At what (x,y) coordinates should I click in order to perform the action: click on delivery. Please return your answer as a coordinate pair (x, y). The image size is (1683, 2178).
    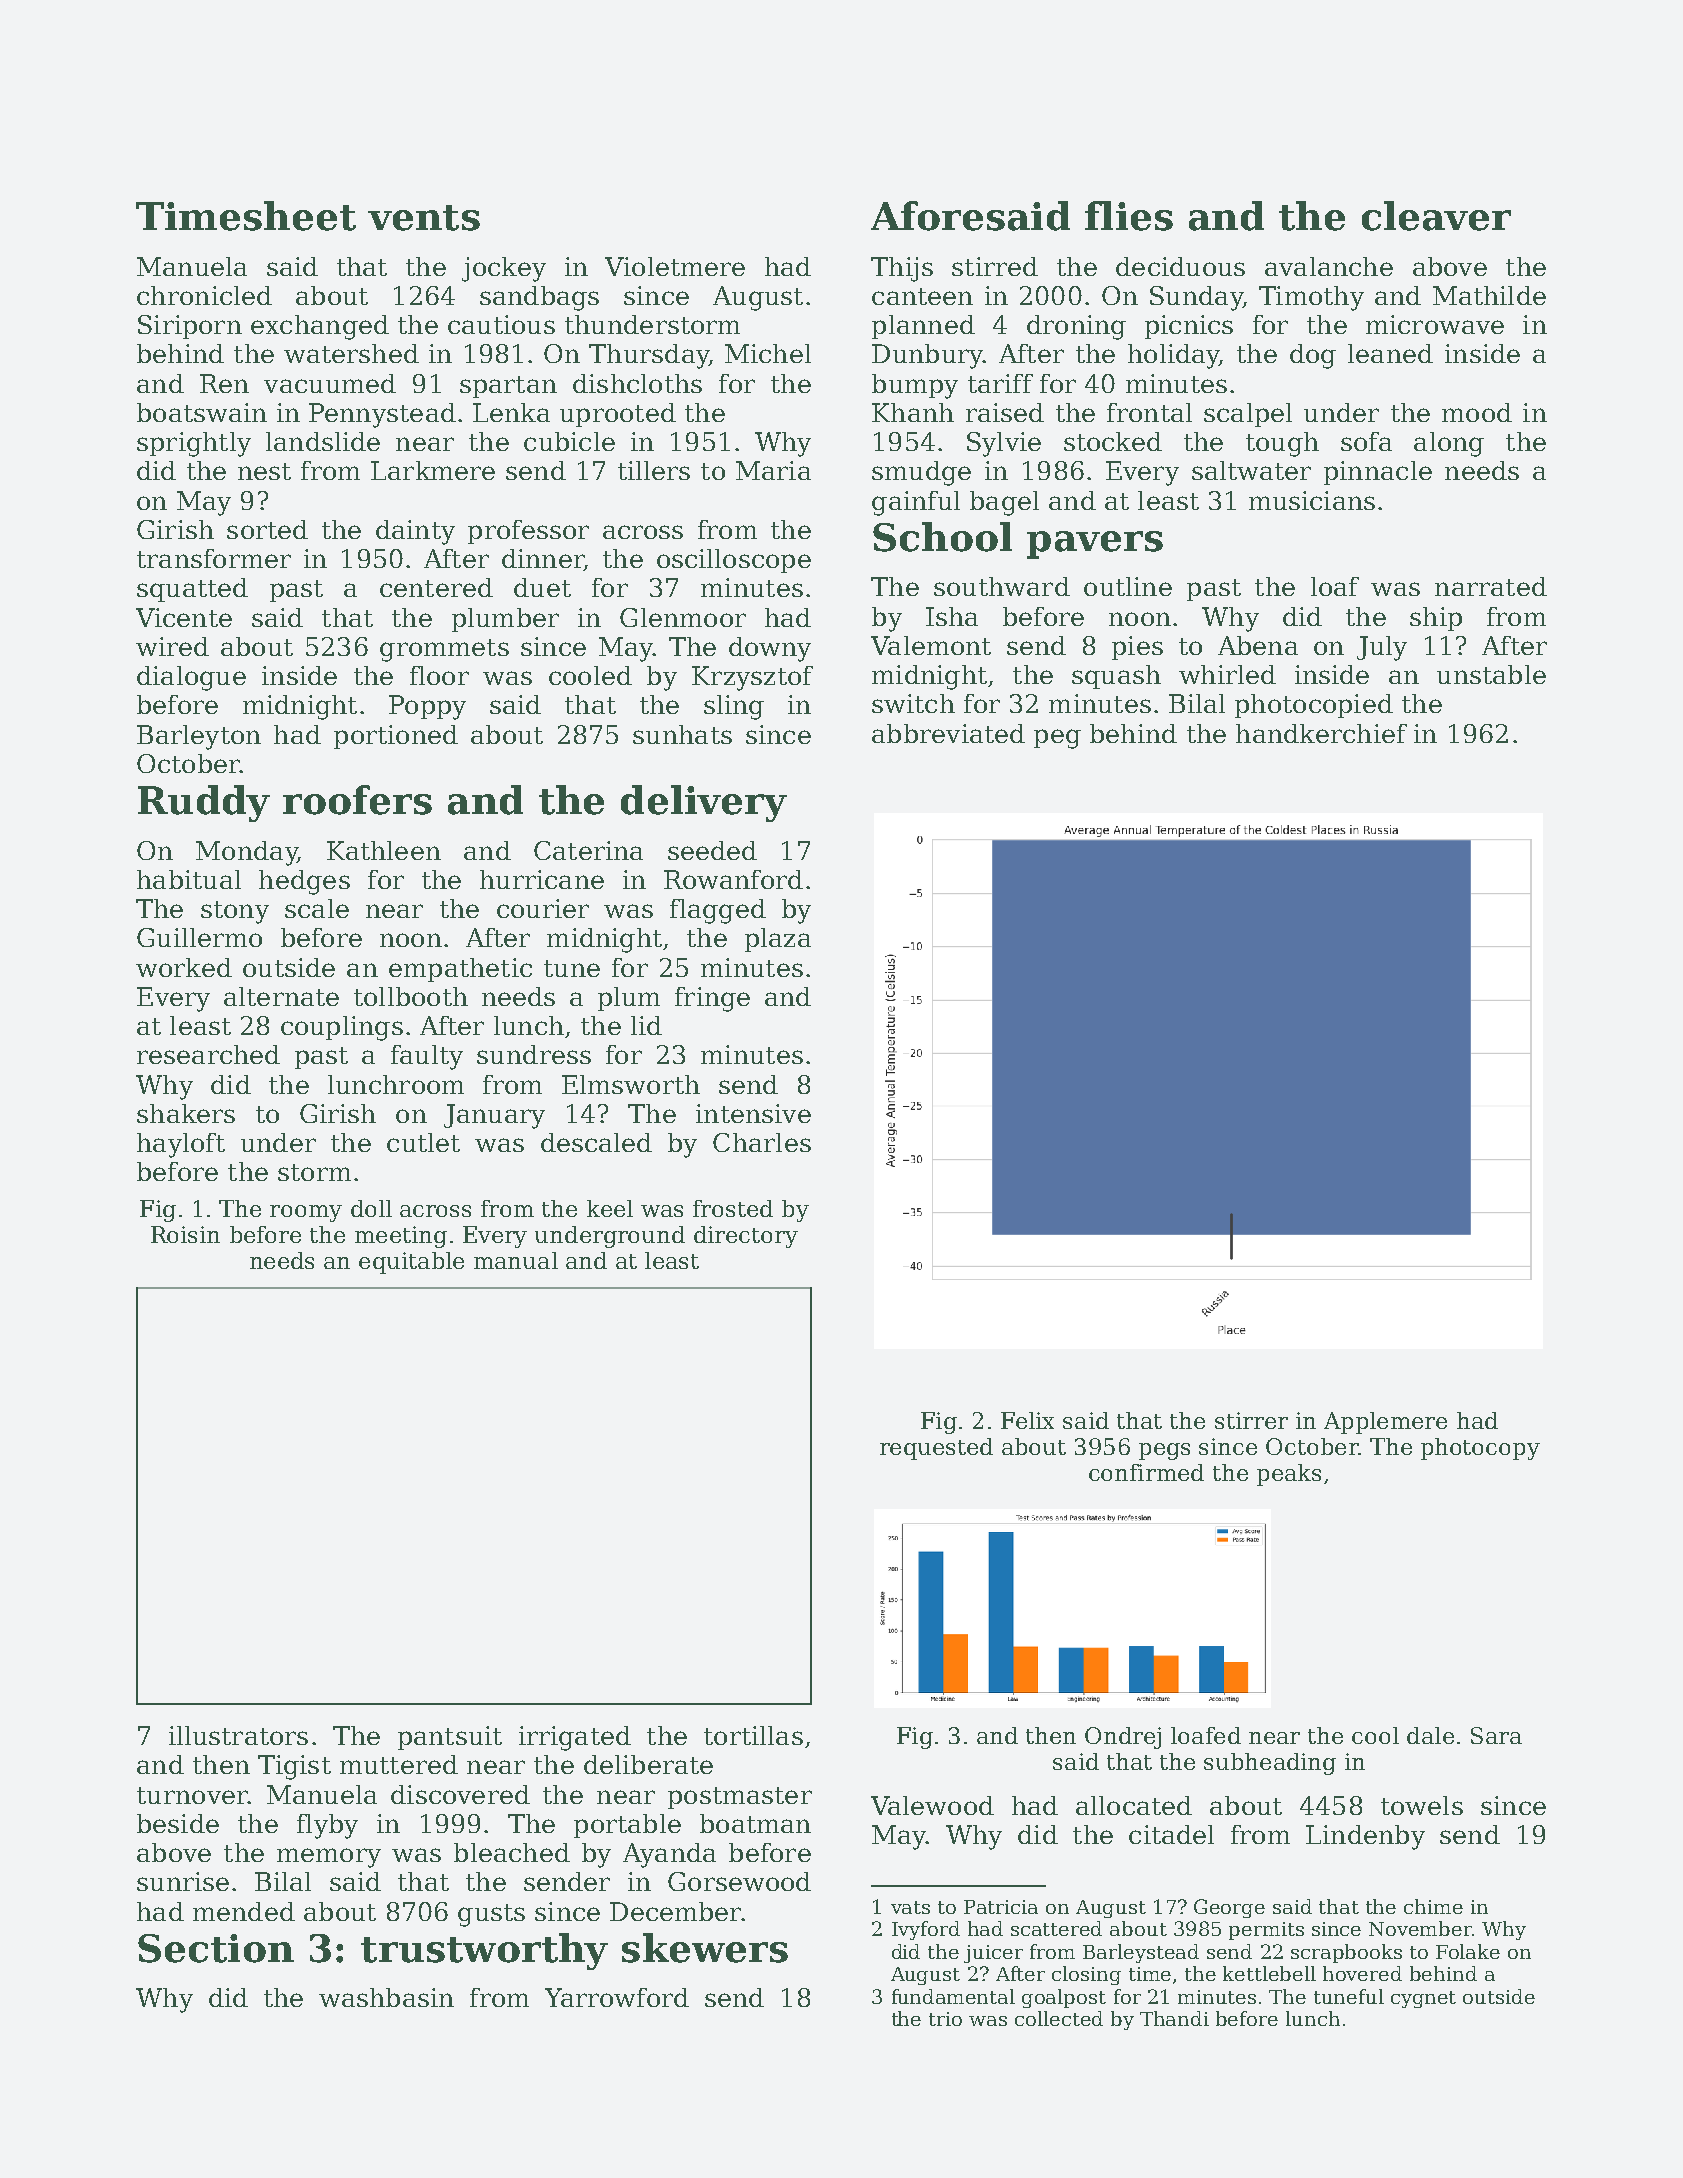
    Looking at the image, I should click on (704, 803).
